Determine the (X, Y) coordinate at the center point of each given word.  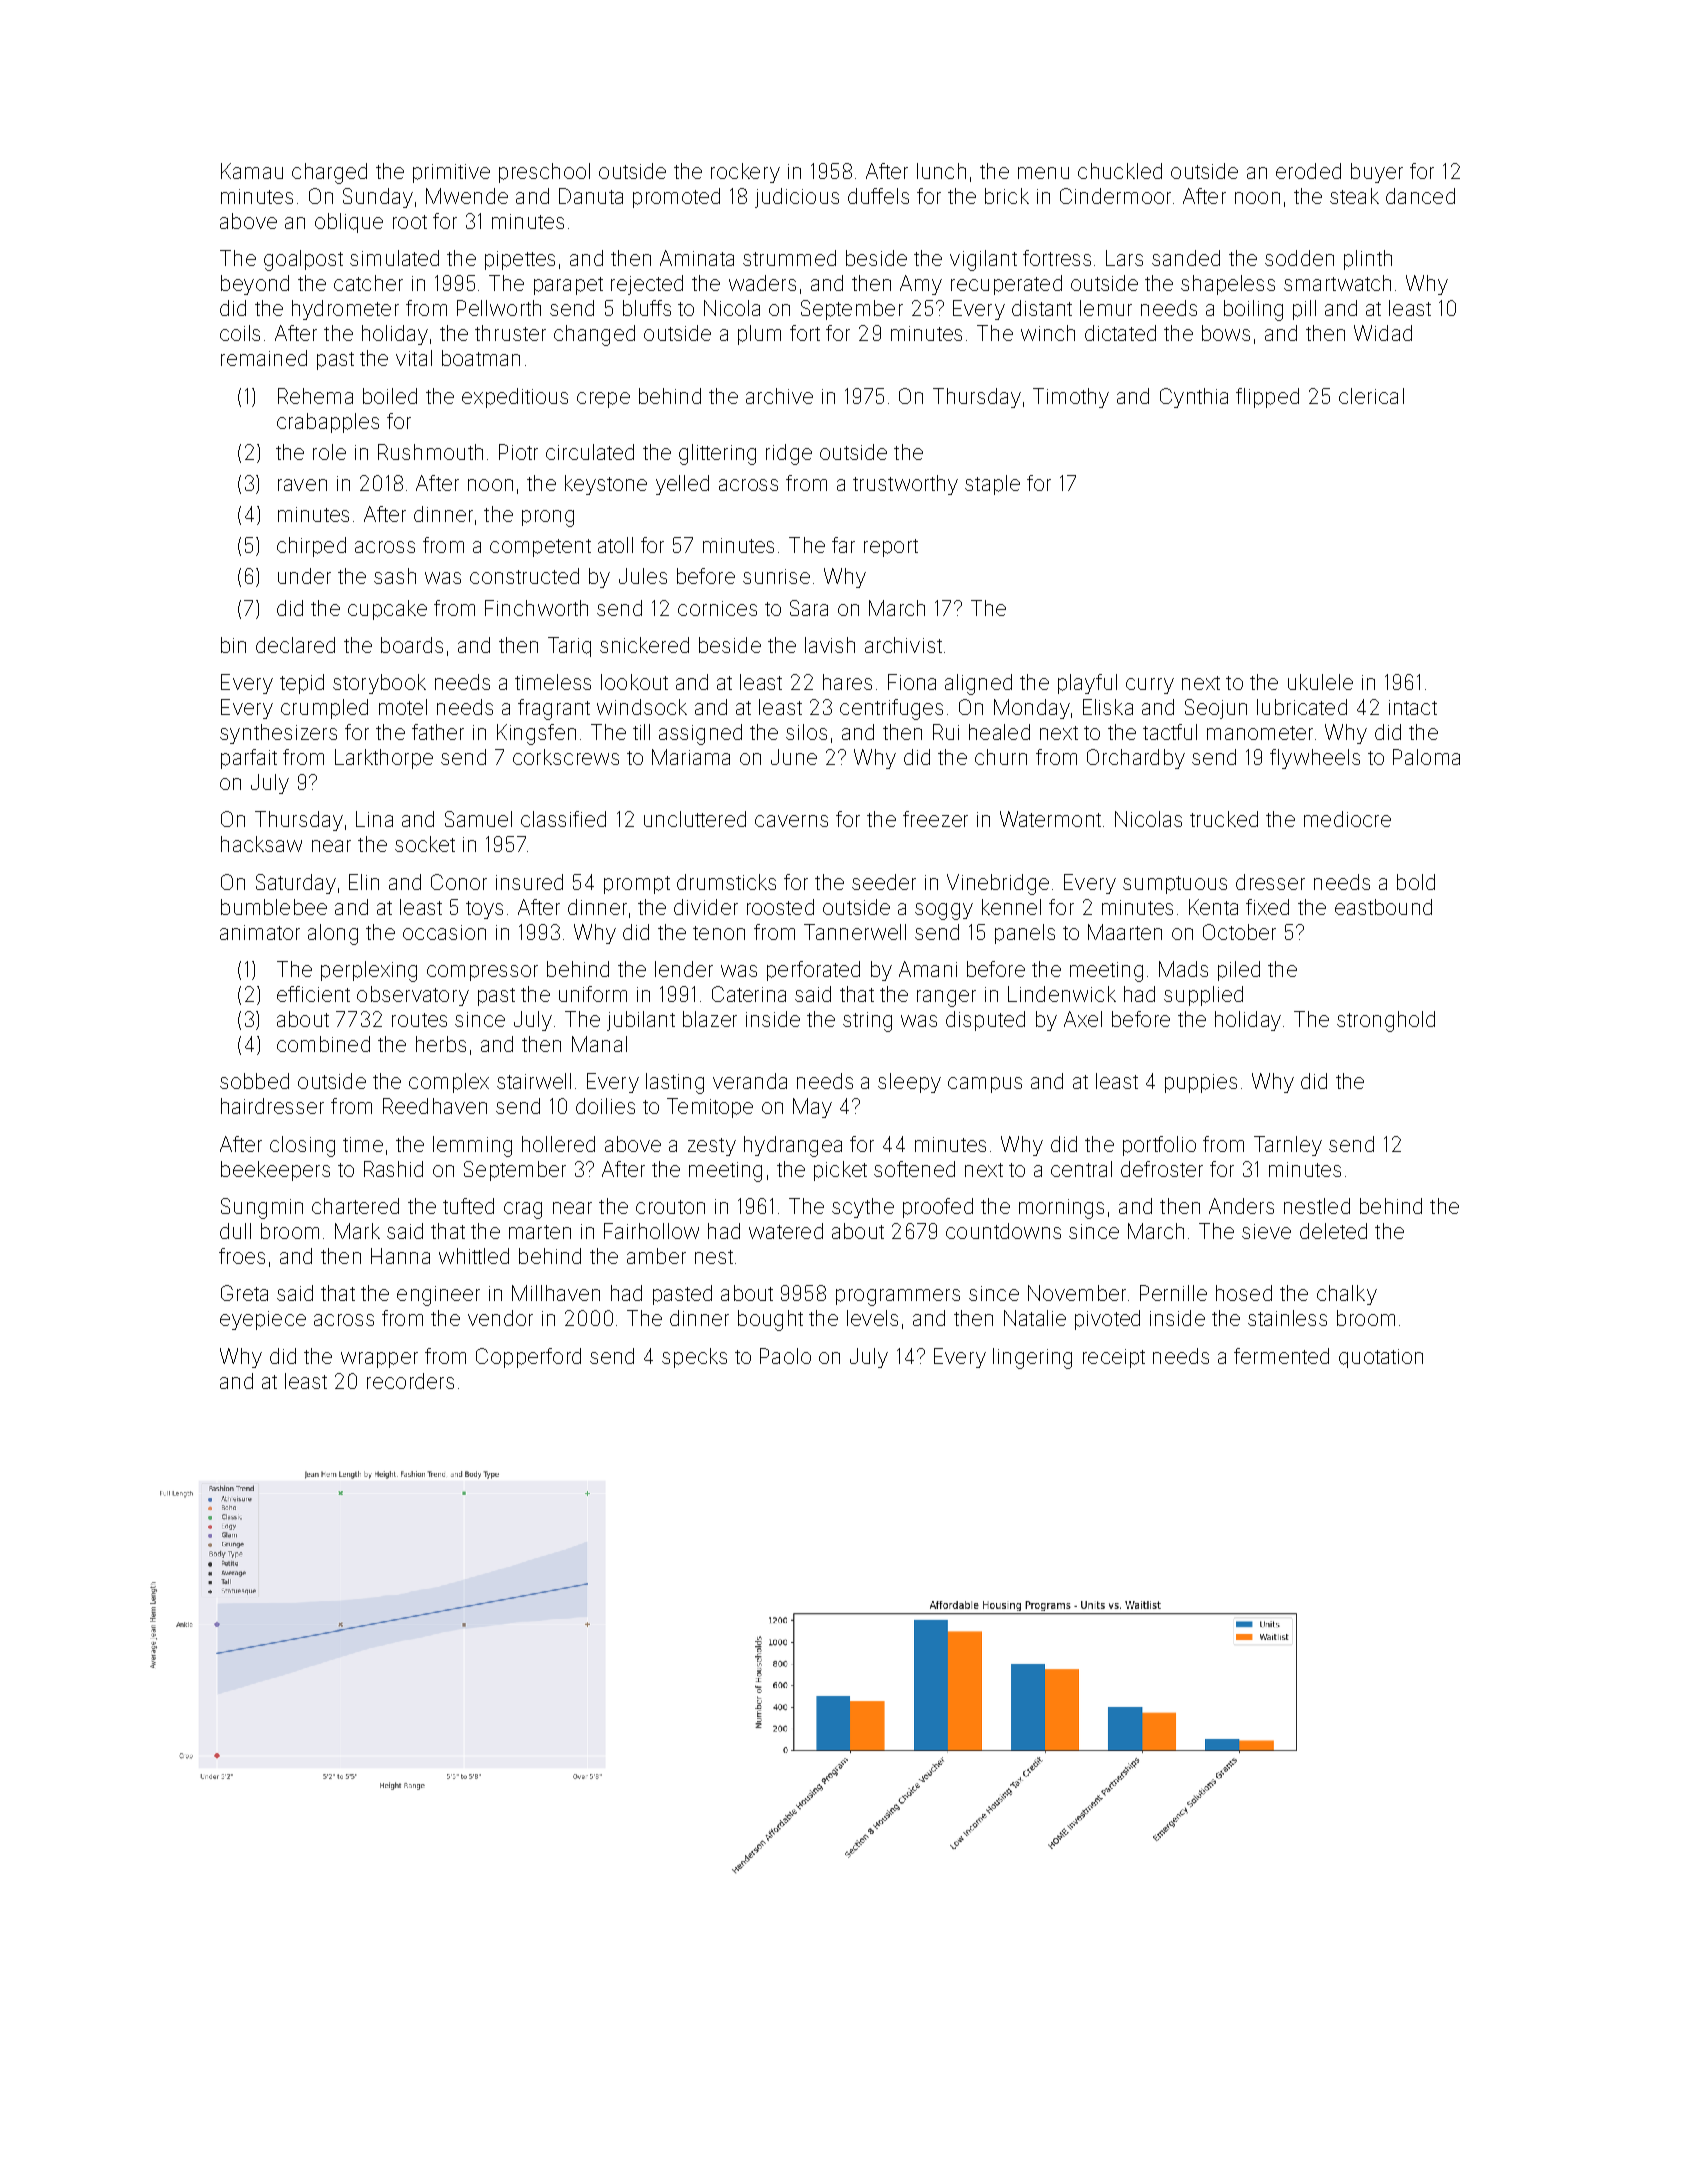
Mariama (691, 757)
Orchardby (1136, 759)
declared (295, 645)
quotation (1381, 1358)
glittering (717, 454)
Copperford (528, 1358)
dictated (1120, 333)
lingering (1032, 1358)
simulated (394, 258)
